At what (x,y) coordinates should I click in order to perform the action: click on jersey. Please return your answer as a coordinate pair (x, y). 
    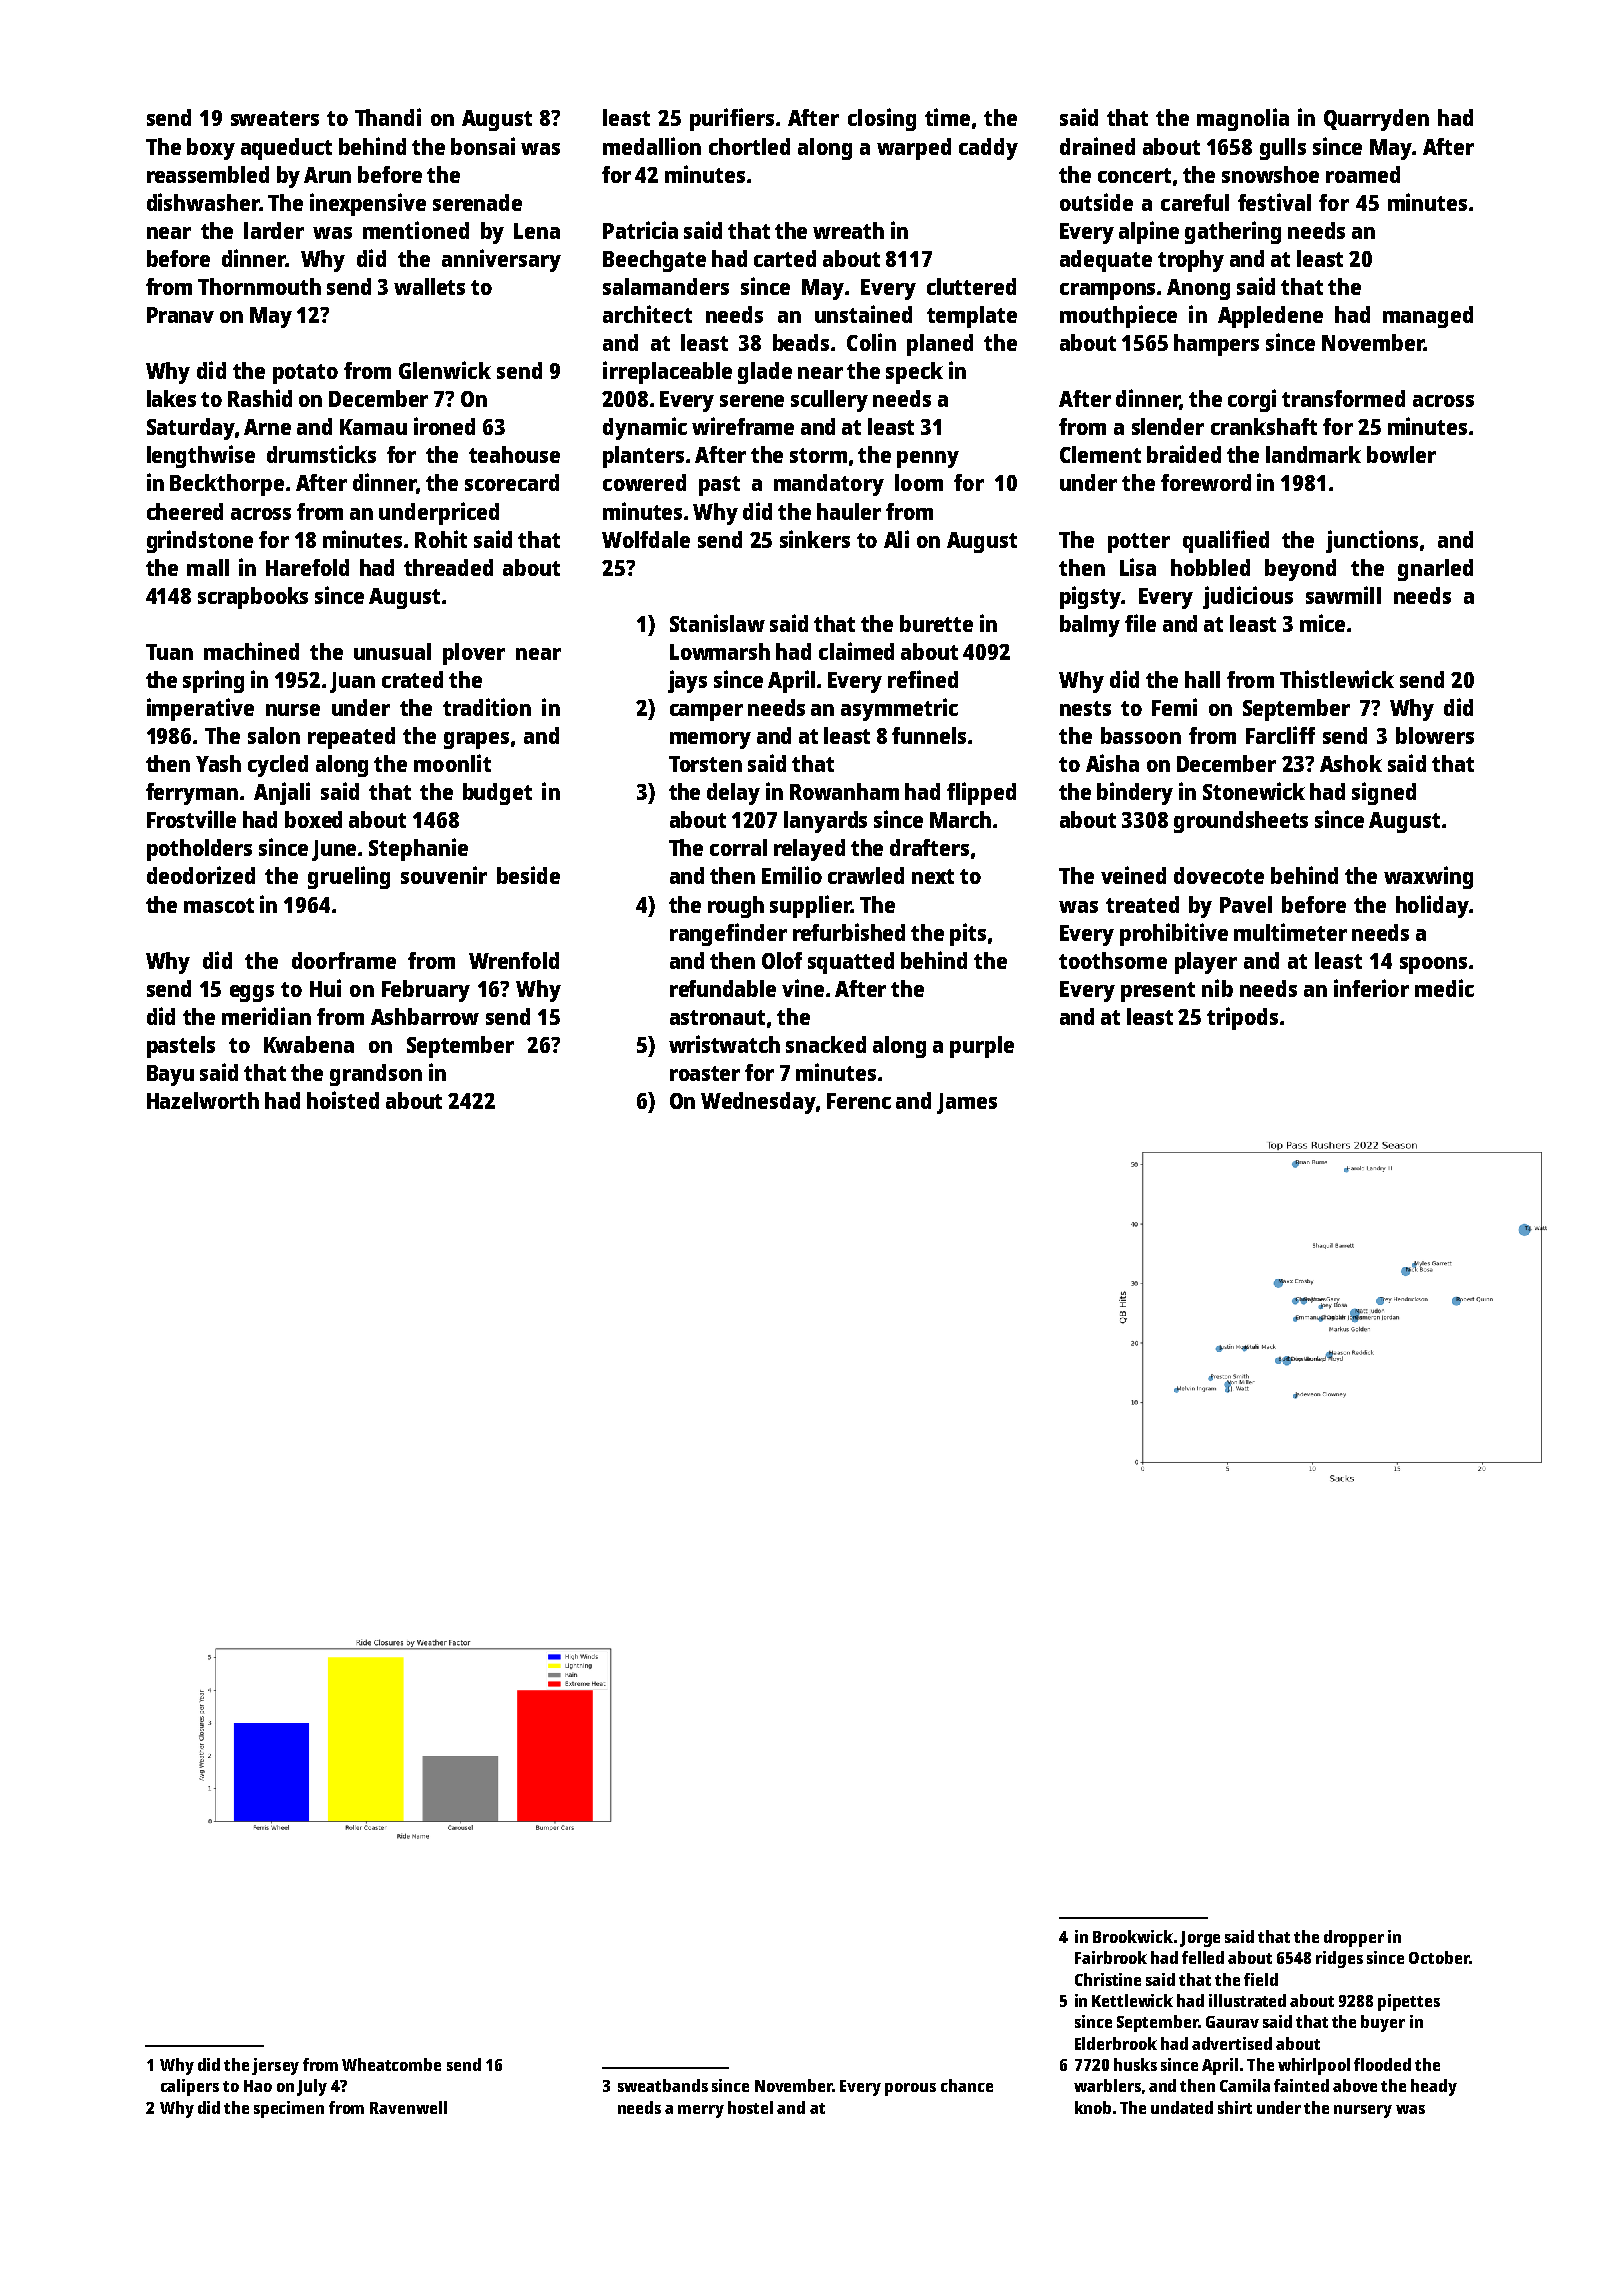
    Looking at the image, I should click on (275, 2066).
